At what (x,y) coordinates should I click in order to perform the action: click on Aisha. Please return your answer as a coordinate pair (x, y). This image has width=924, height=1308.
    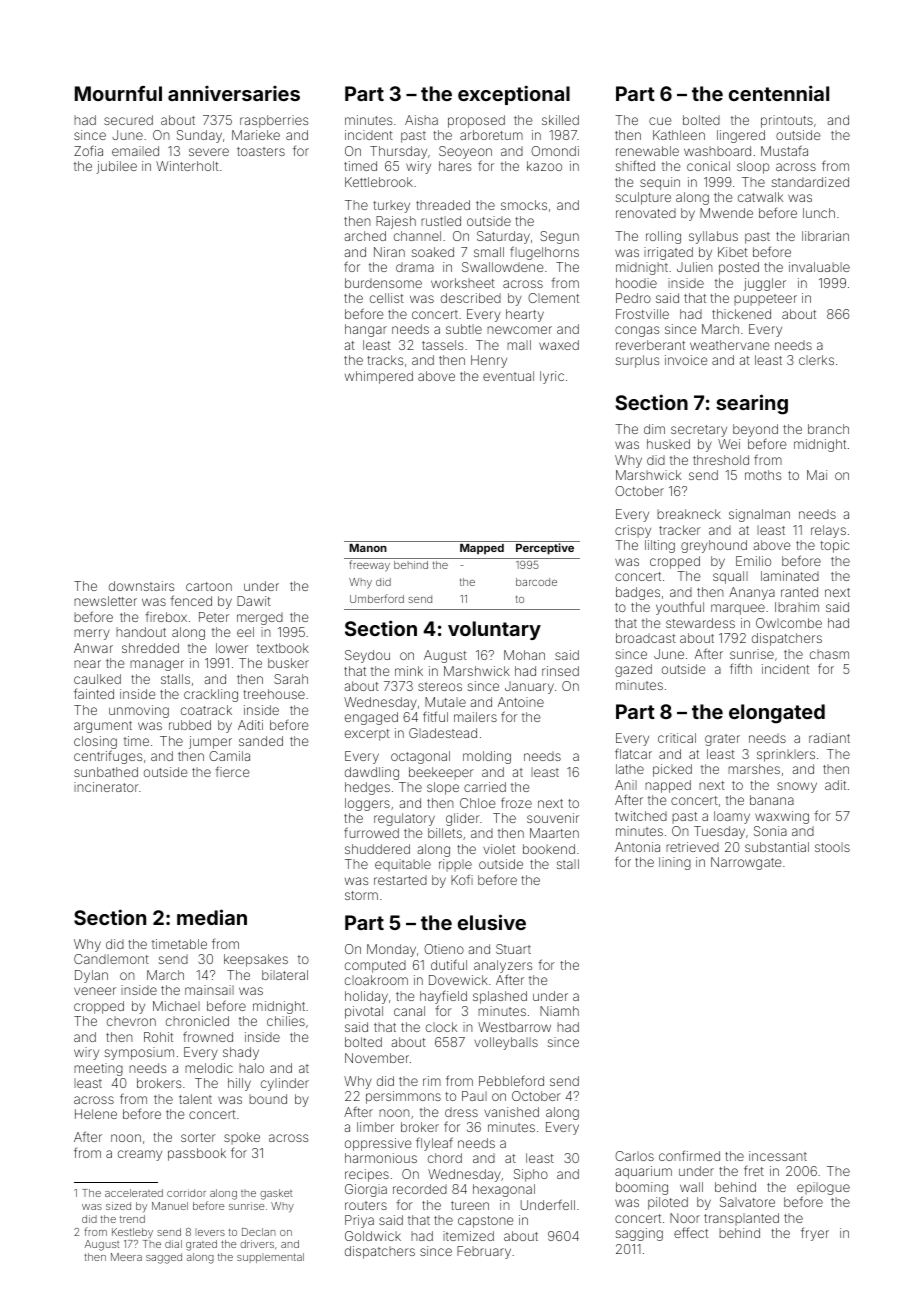
    Looking at the image, I should click on (421, 120).
